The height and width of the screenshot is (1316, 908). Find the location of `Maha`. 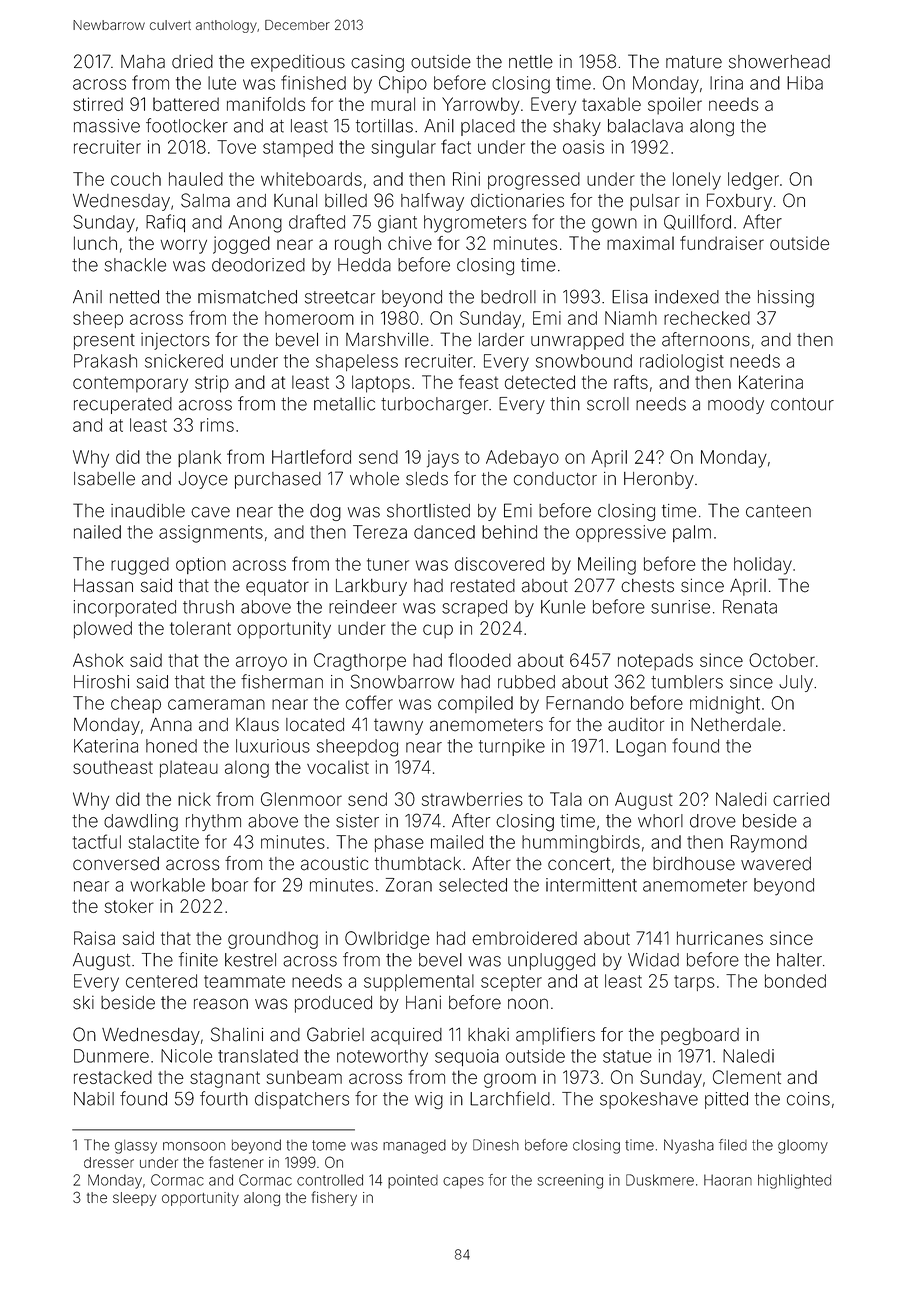

Maha is located at coordinates (143, 61).
